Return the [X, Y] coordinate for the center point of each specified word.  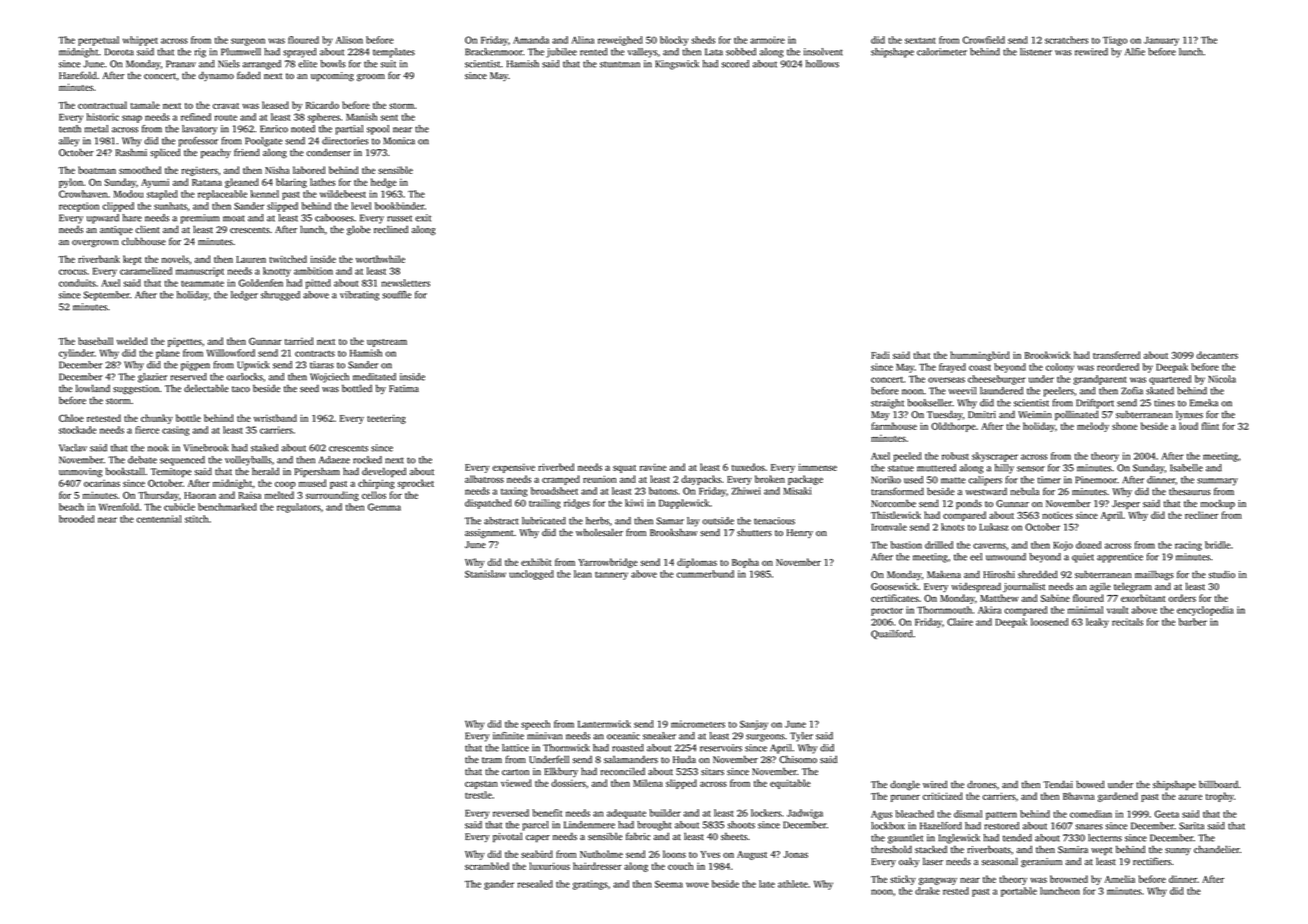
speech [535, 725]
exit [423, 218]
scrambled [487, 866]
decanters [1217, 355]
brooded [76, 519]
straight [887, 404]
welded [132, 341]
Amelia [1120, 879]
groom [371, 78]
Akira [989, 610]
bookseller [929, 403]
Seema [669, 884]
